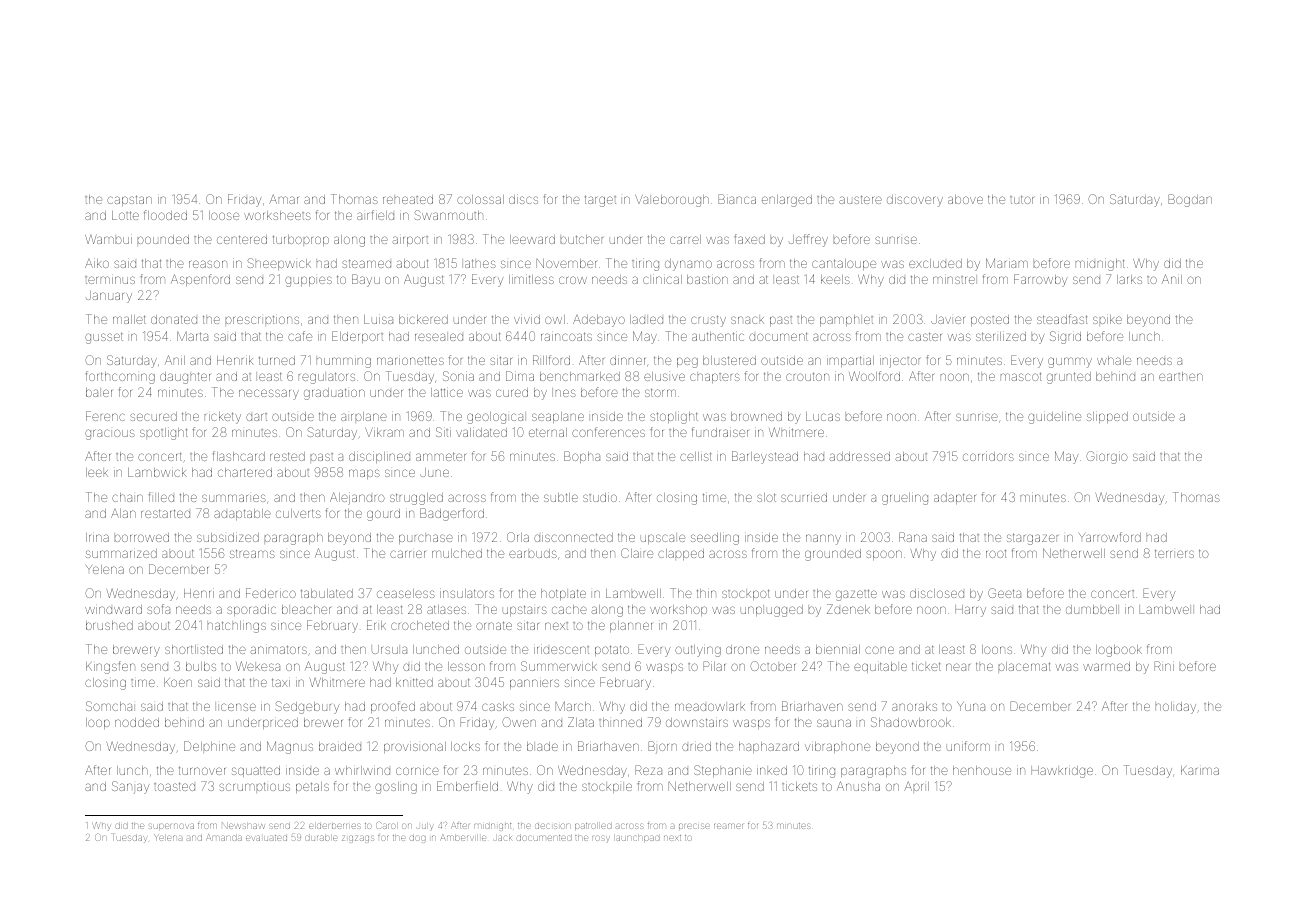 The height and width of the screenshot is (924, 1308). What do you see at coordinates (358, 839) in the screenshot?
I see `zigzags` at bounding box center [358, 839].
